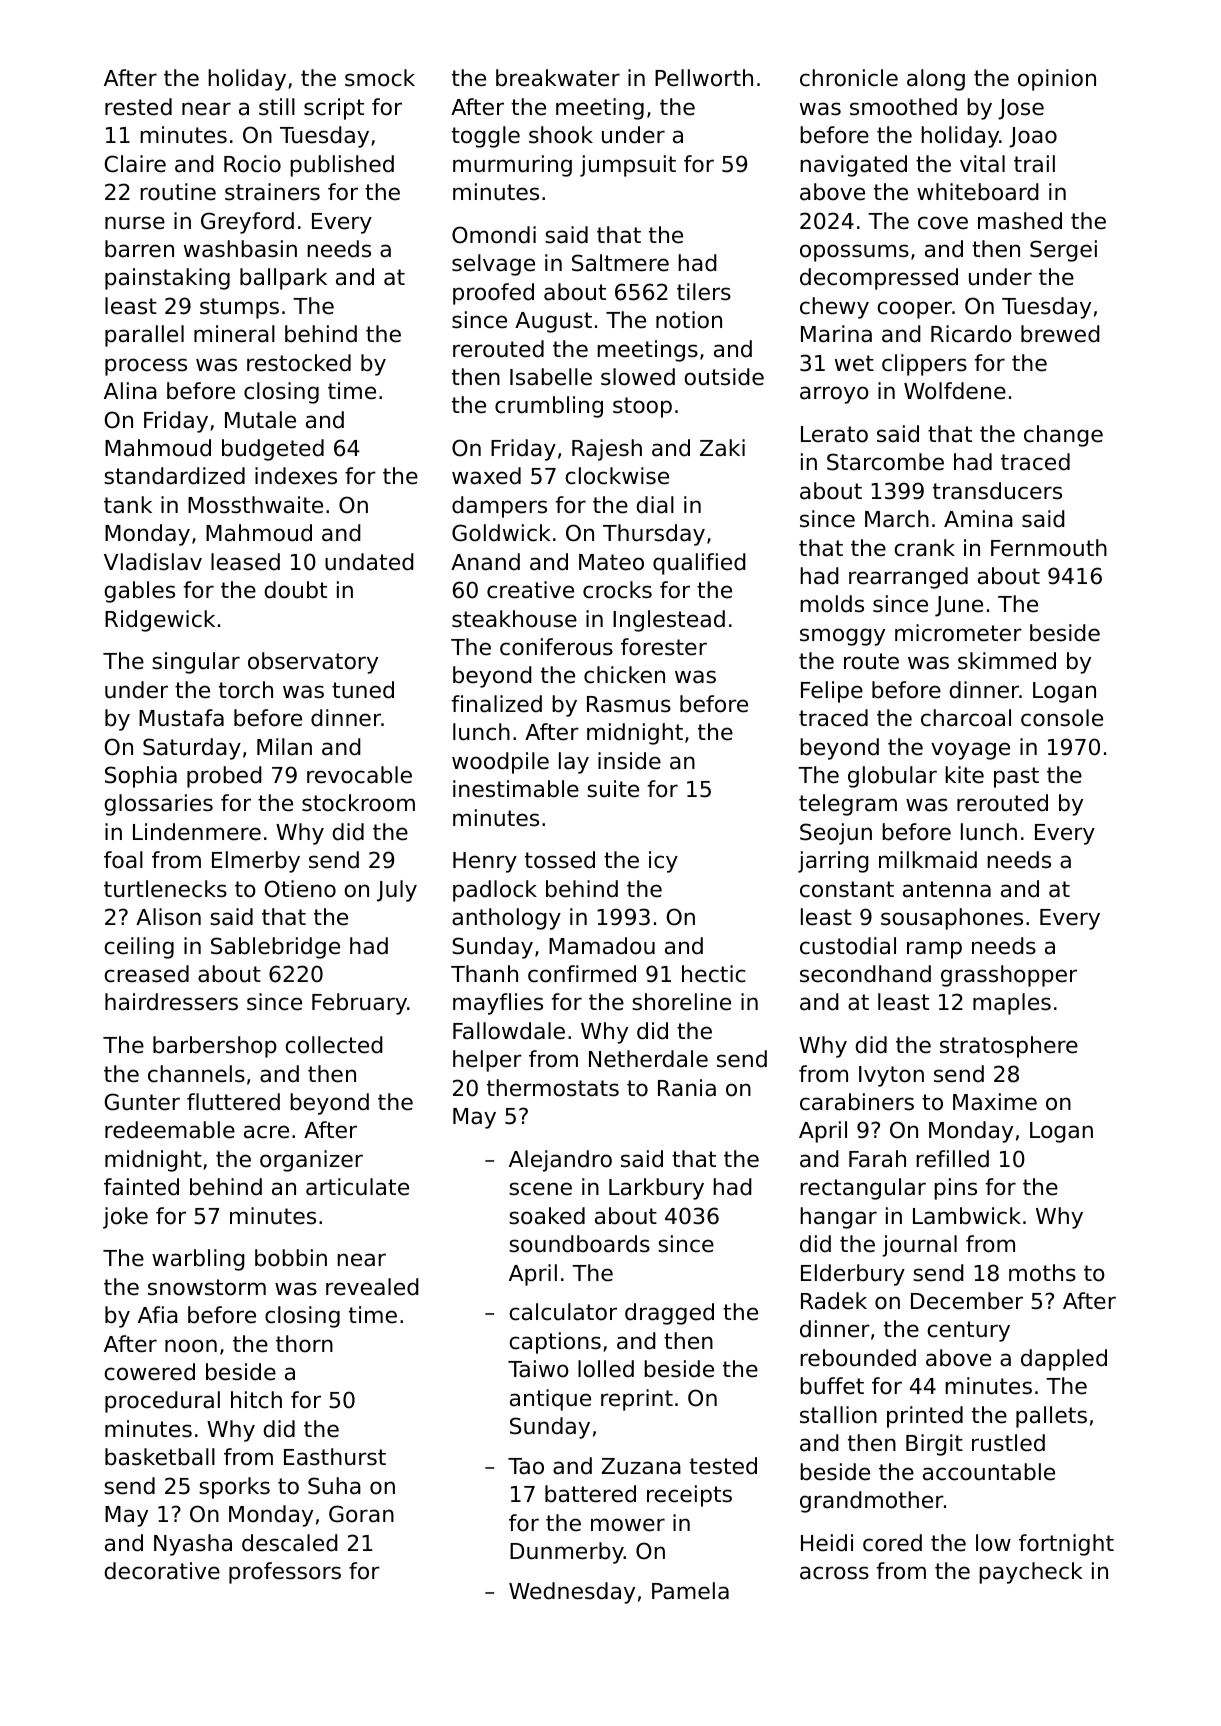  Describe the element at coordinates (849, 78) in the image. I see `chronicle` at that location.
